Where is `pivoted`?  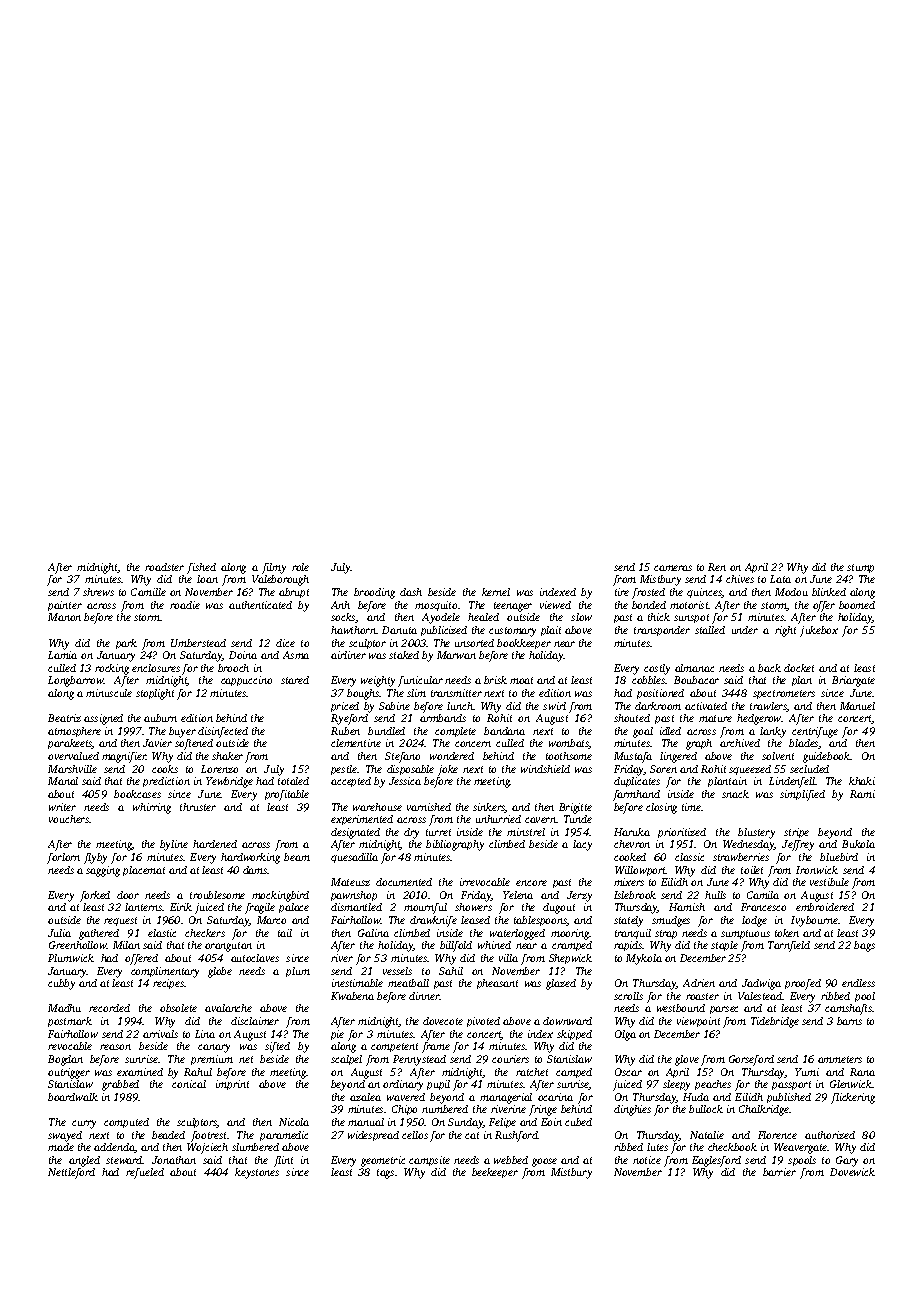 pivoted is located at coordinates (483, 1022).
